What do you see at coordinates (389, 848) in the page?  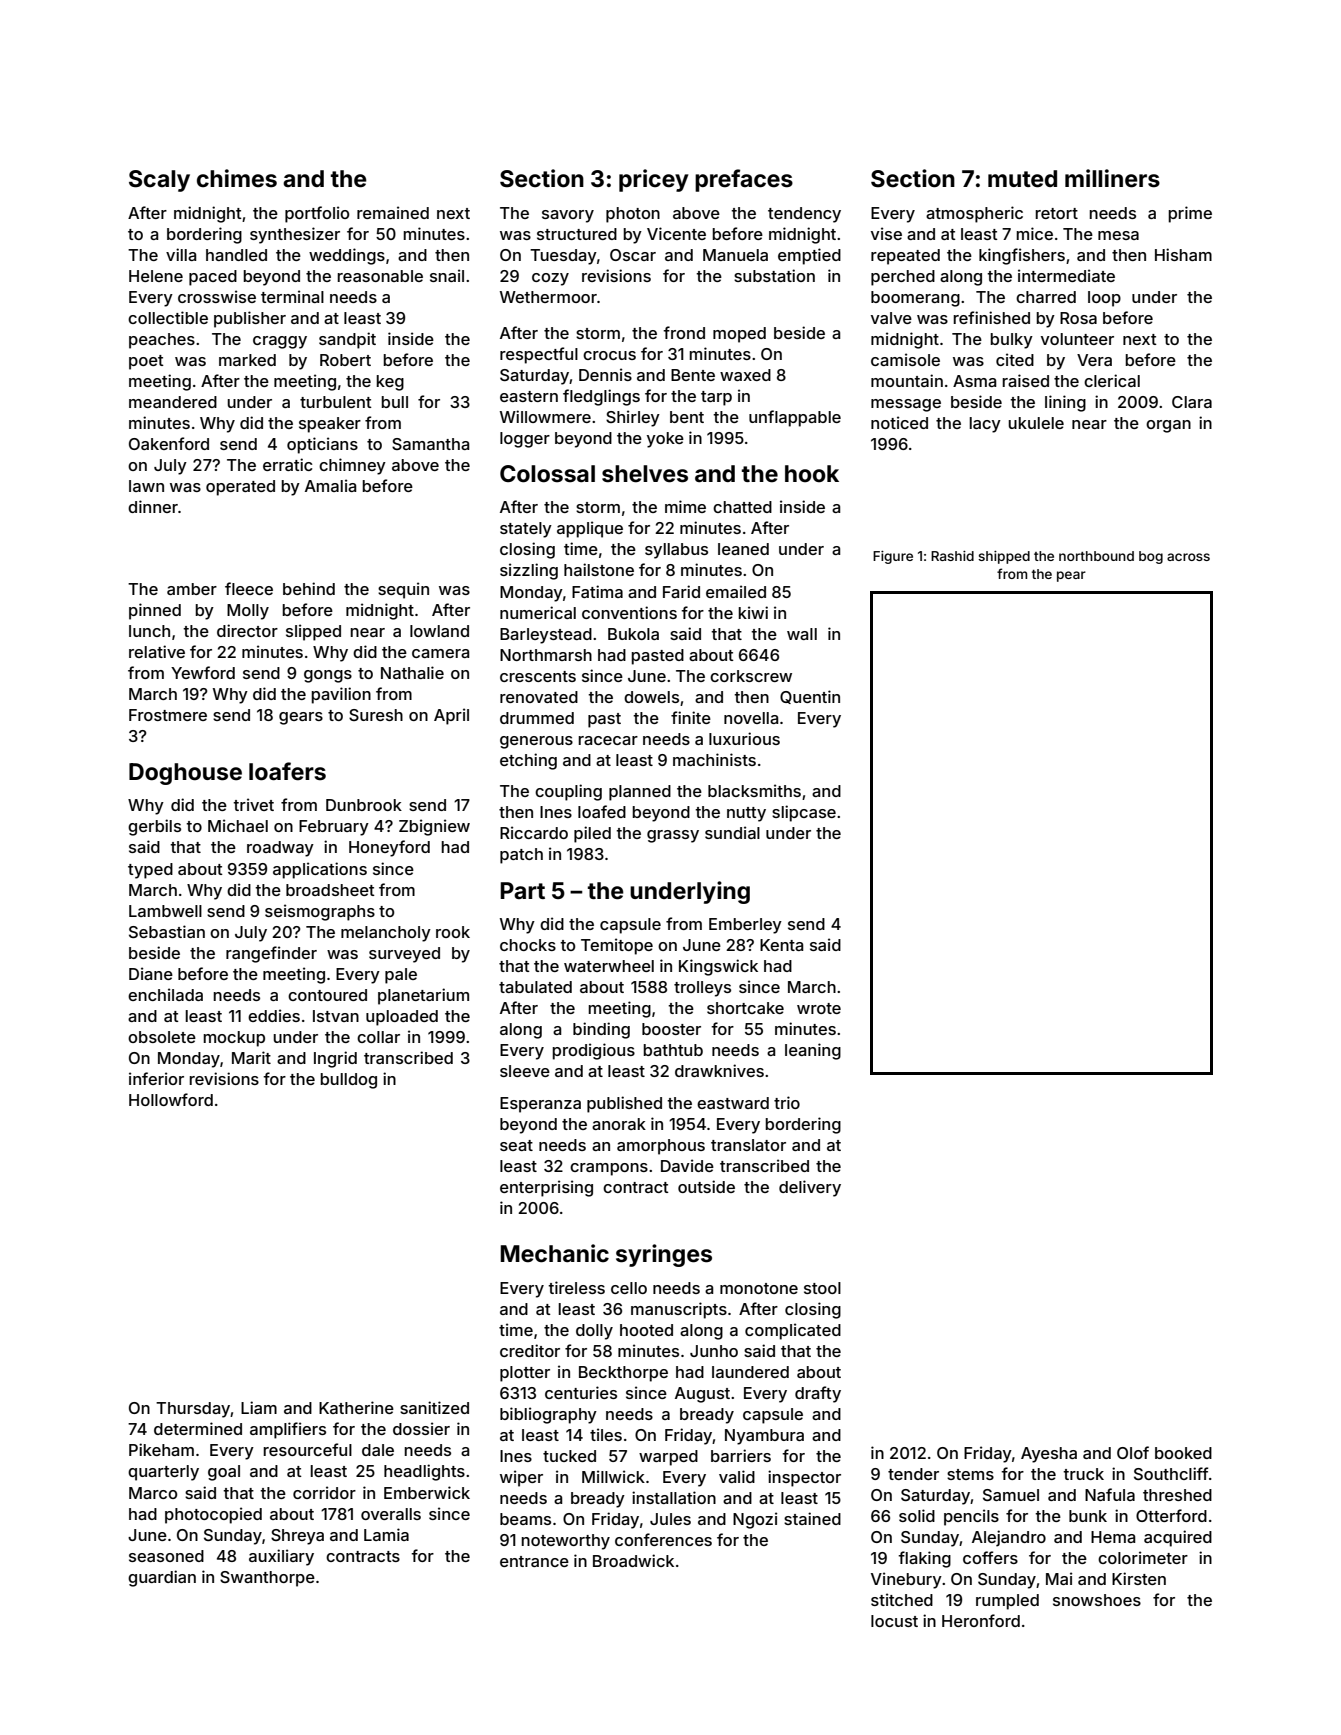 I see `Honeyford` at bounding box center [389, 848].
